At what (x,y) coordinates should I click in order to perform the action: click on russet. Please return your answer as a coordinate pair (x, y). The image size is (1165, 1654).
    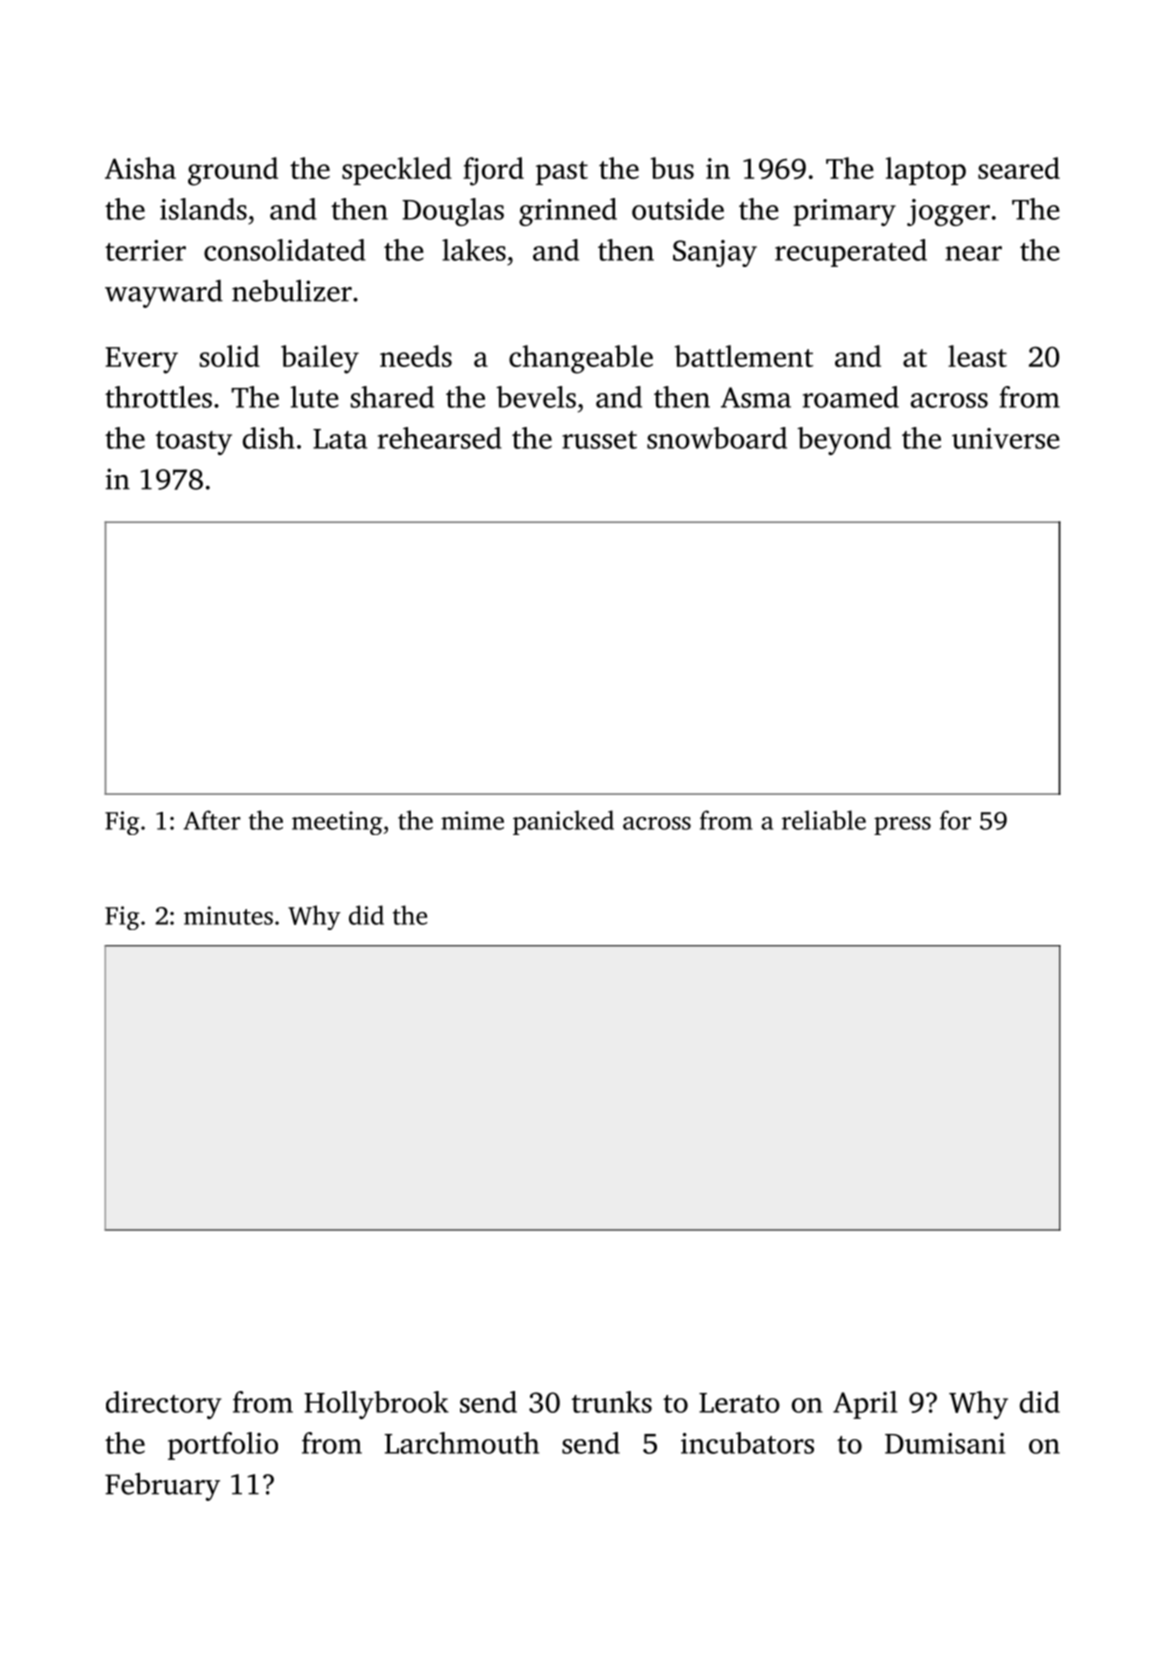
    Looking at the image, I should click on (599, 440).
